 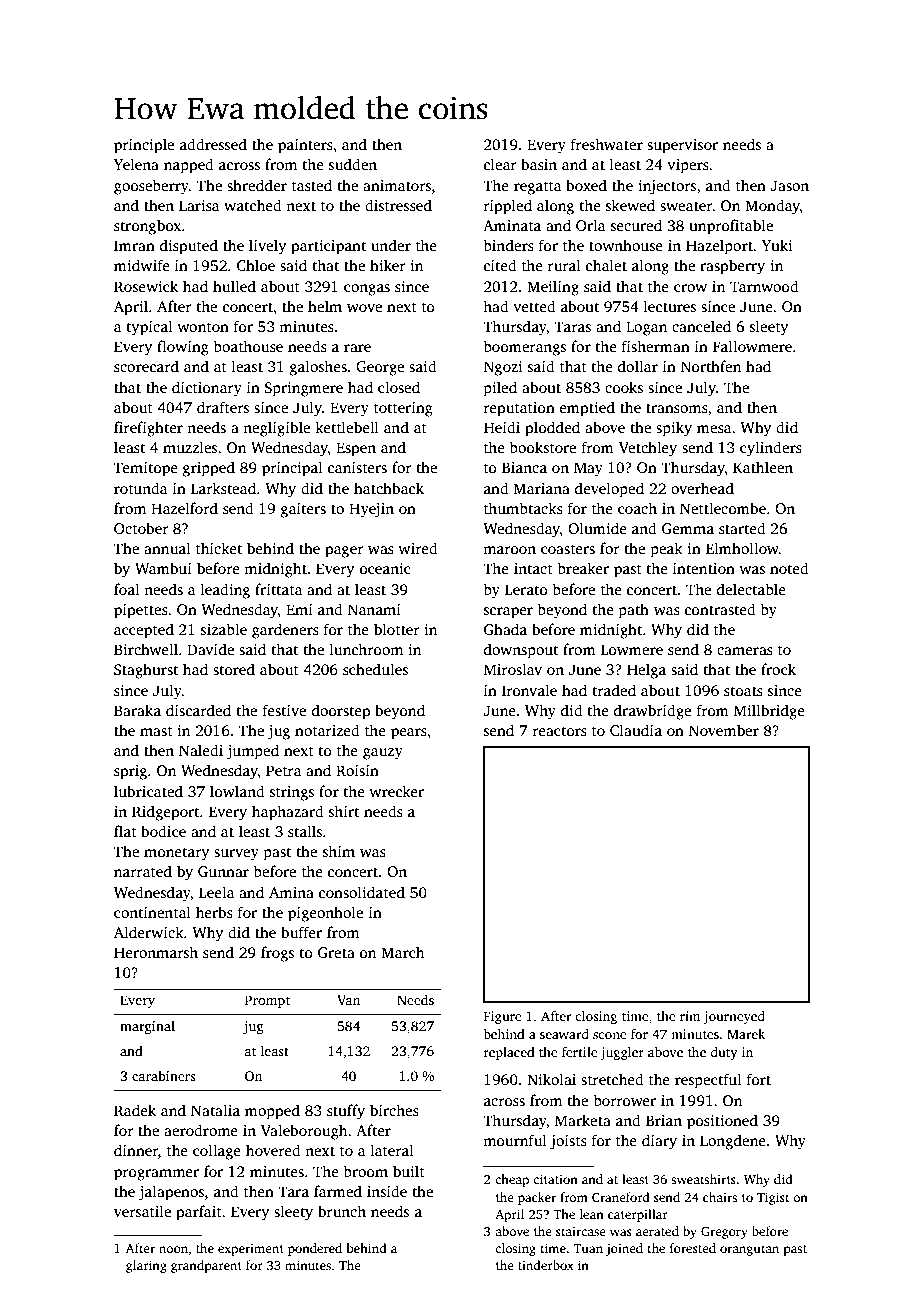 What do you see at coordinates (500, 164) in the screenshot?
I see `clear` at bounding box center [500, 164].
